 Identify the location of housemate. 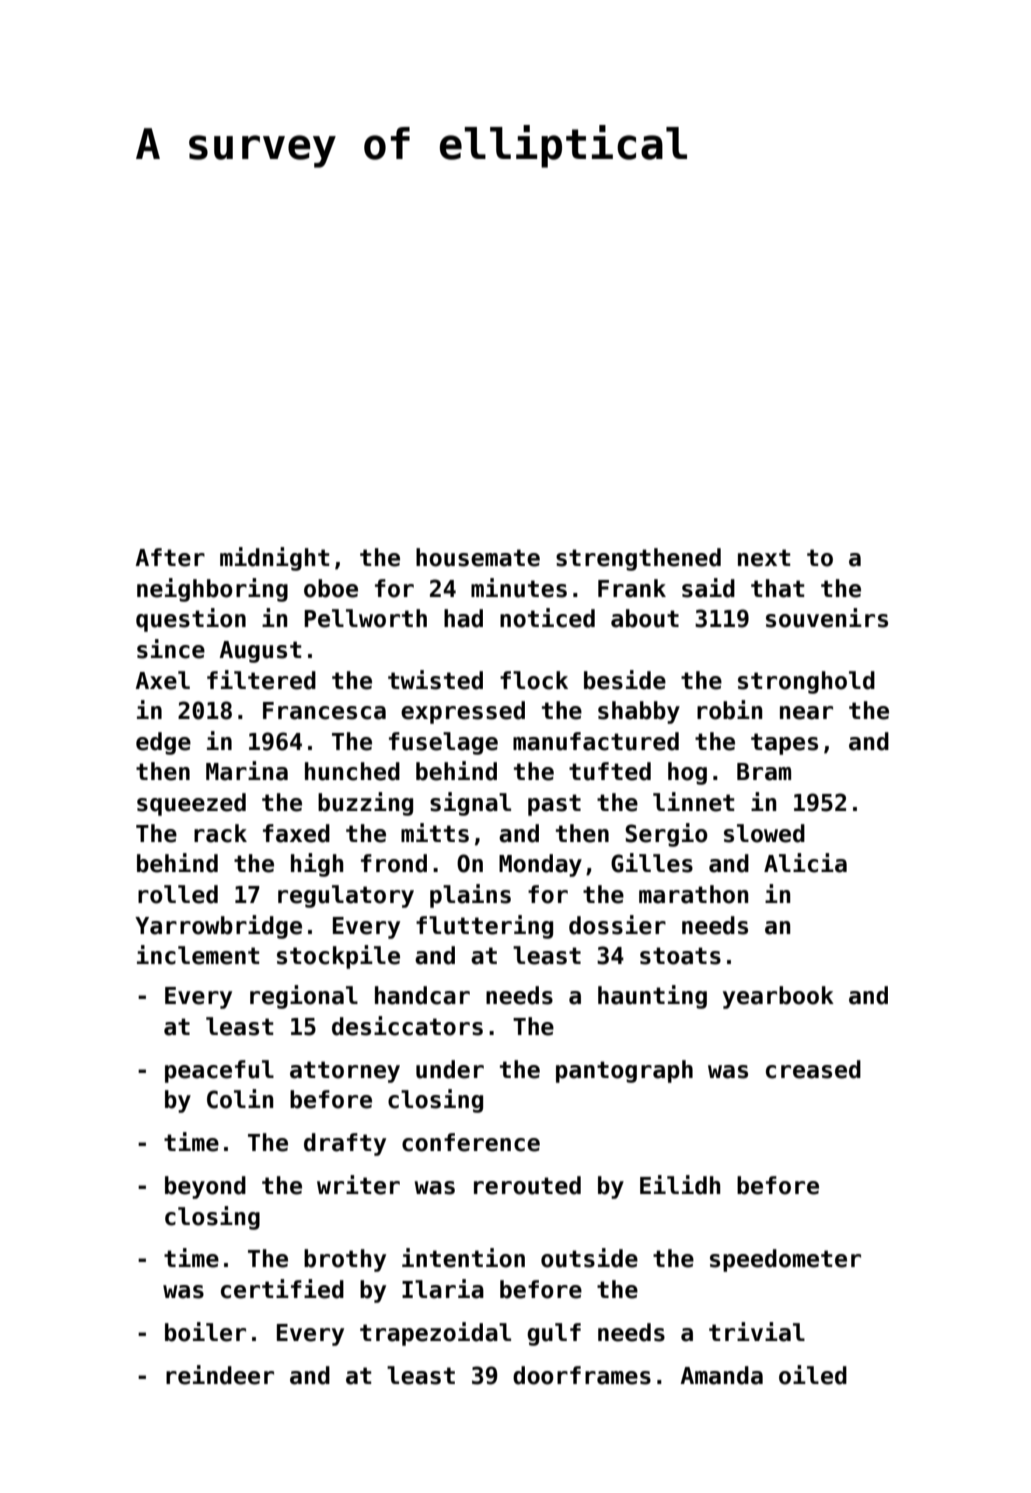
(478, 557).
